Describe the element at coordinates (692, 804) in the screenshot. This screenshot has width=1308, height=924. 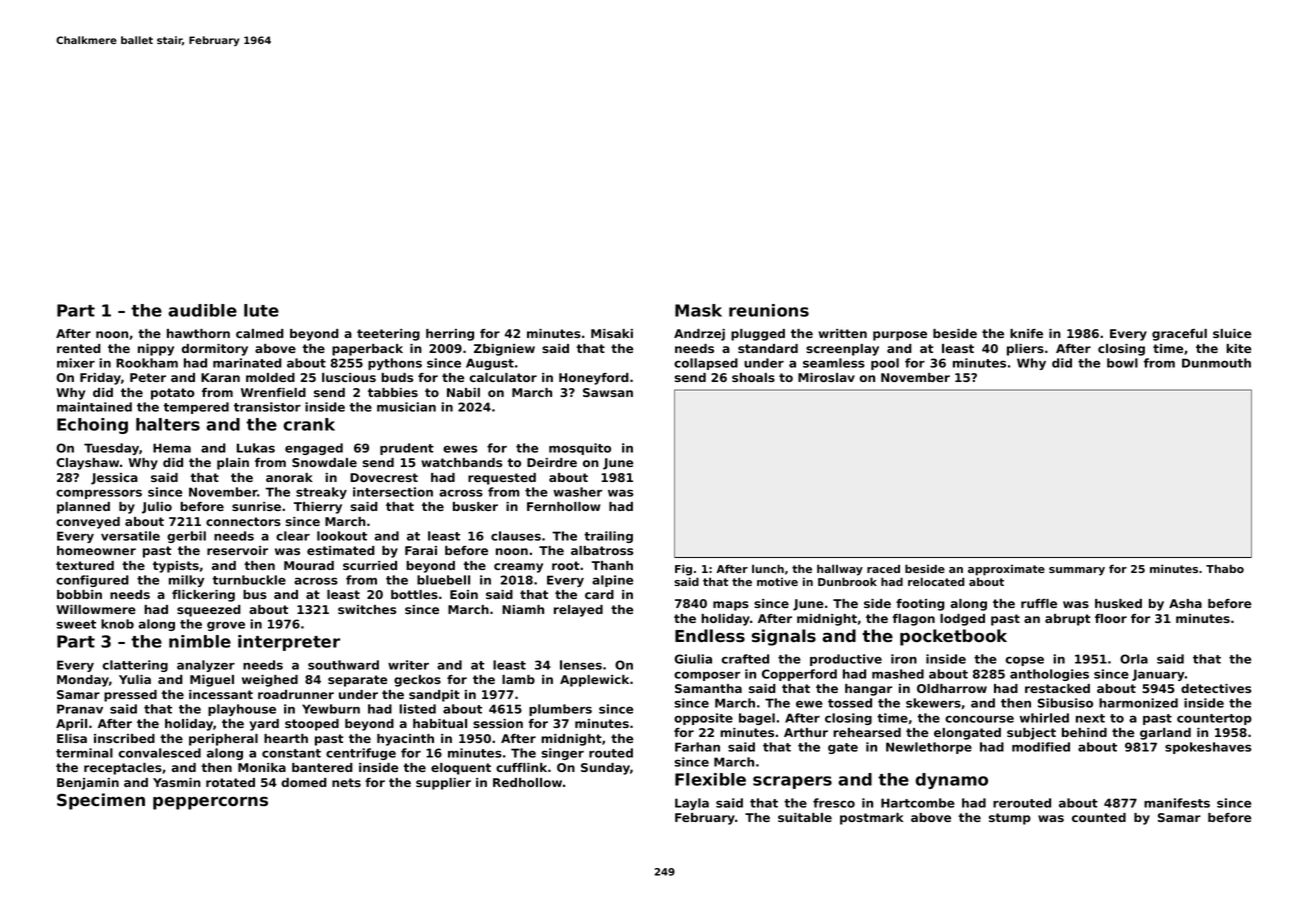
I see `Layla` at that location.
